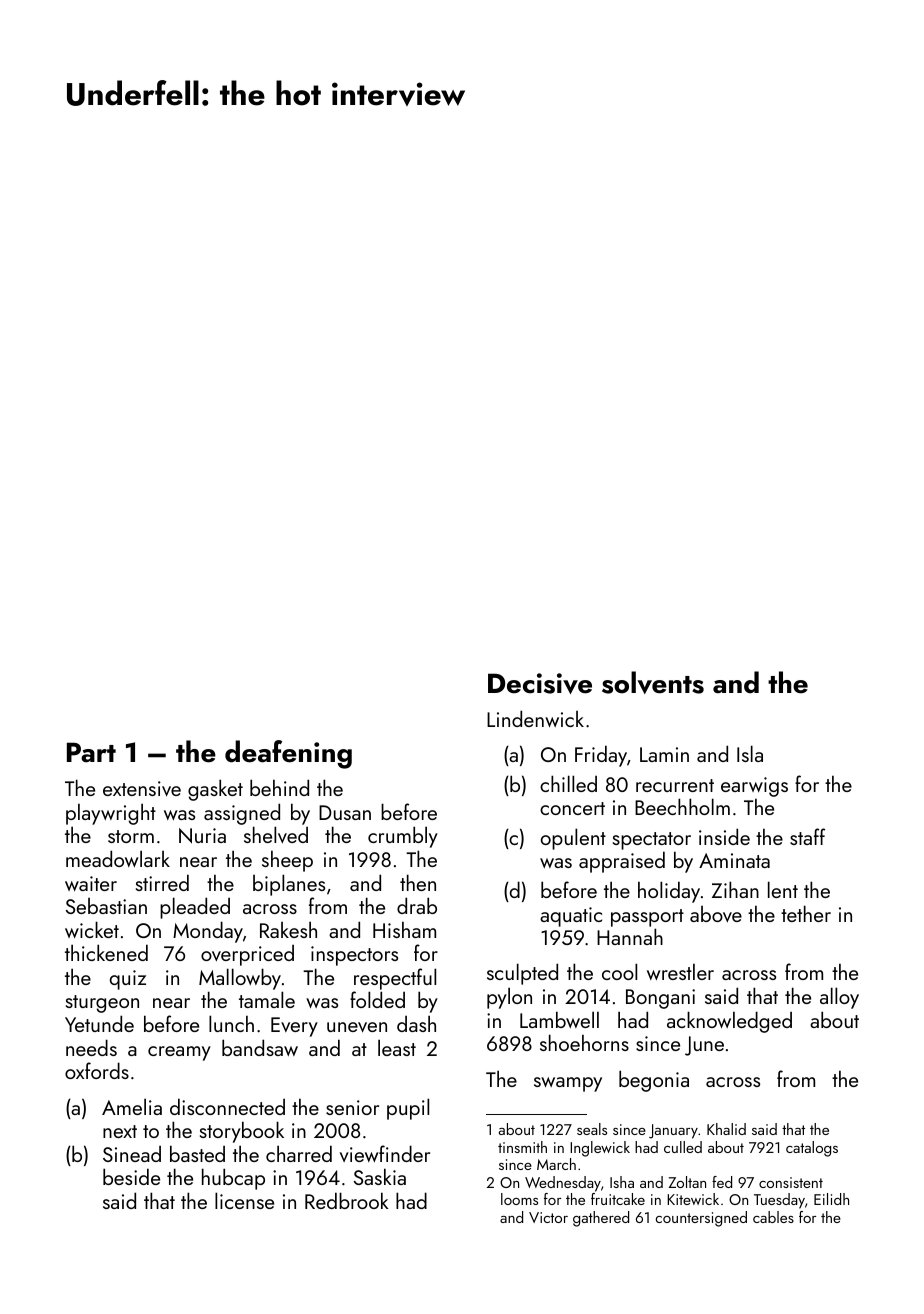 Image resolution: width=924 pixels, height=1314 pixels. Describe the element at coordinates (568, 1084) in the screenshot. I see `swampy` at that location.
